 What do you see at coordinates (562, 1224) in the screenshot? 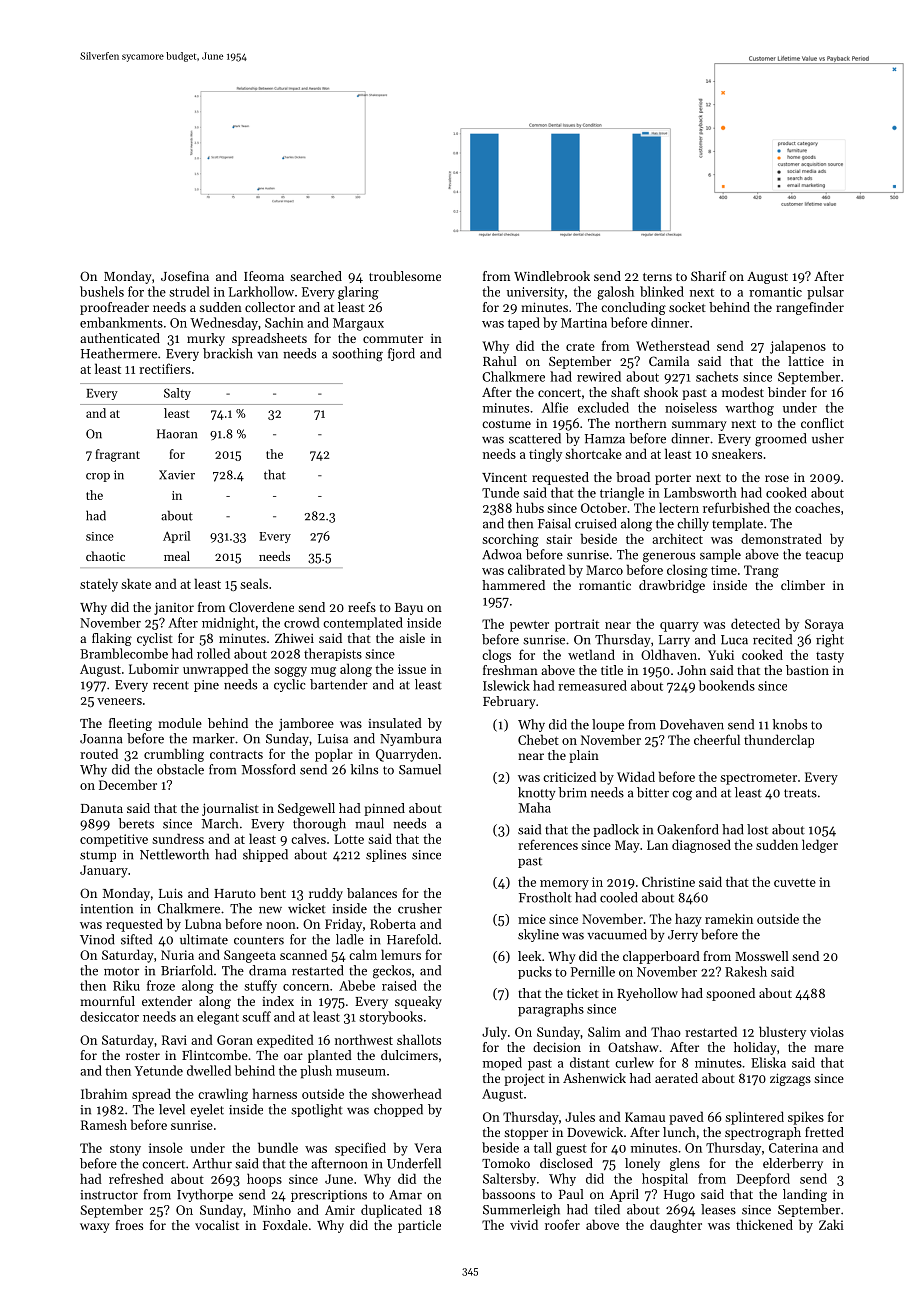
I see `roofer` at bounding box center [562, 1224].
